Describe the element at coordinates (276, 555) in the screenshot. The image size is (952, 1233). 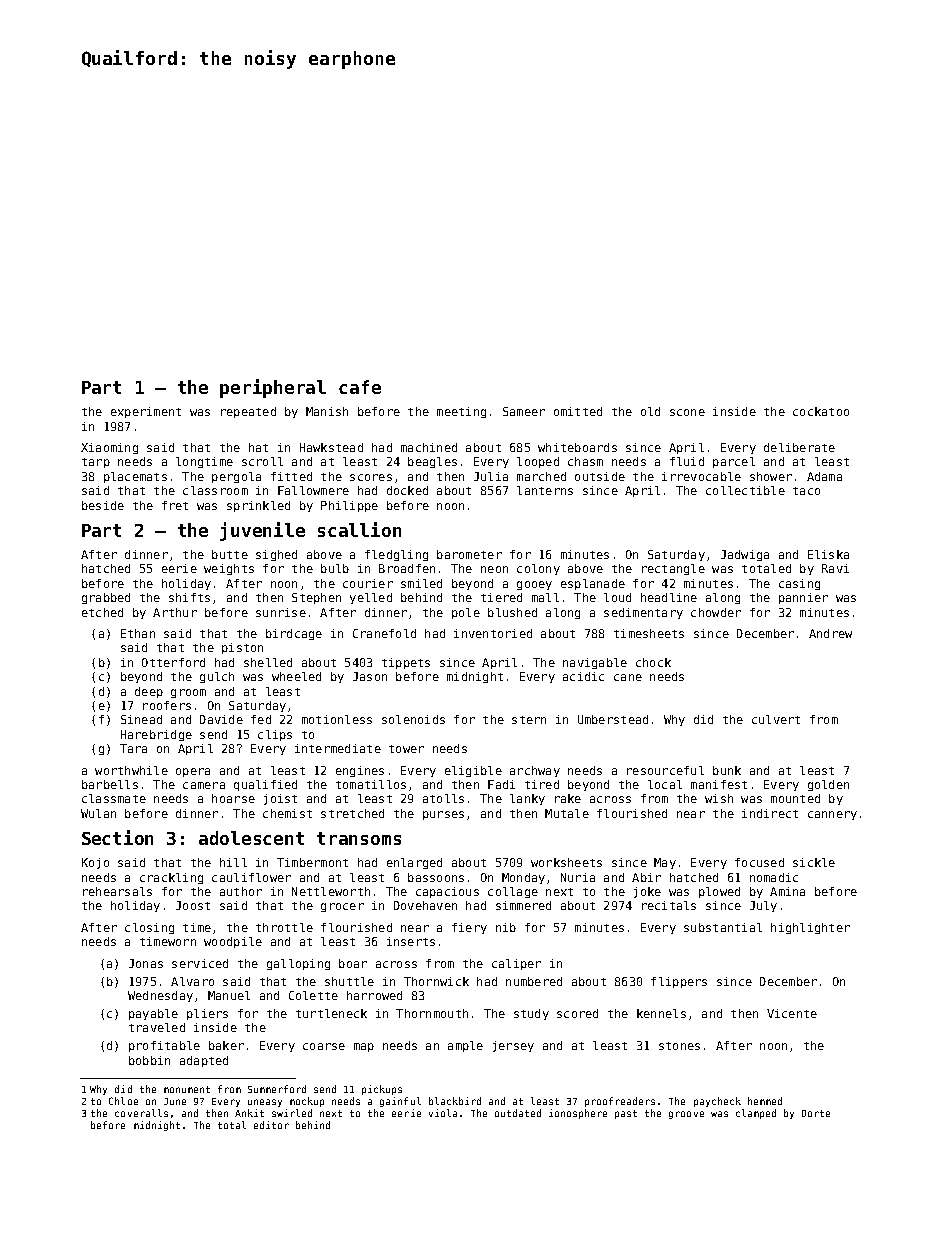
I see `sighed` at that location.
